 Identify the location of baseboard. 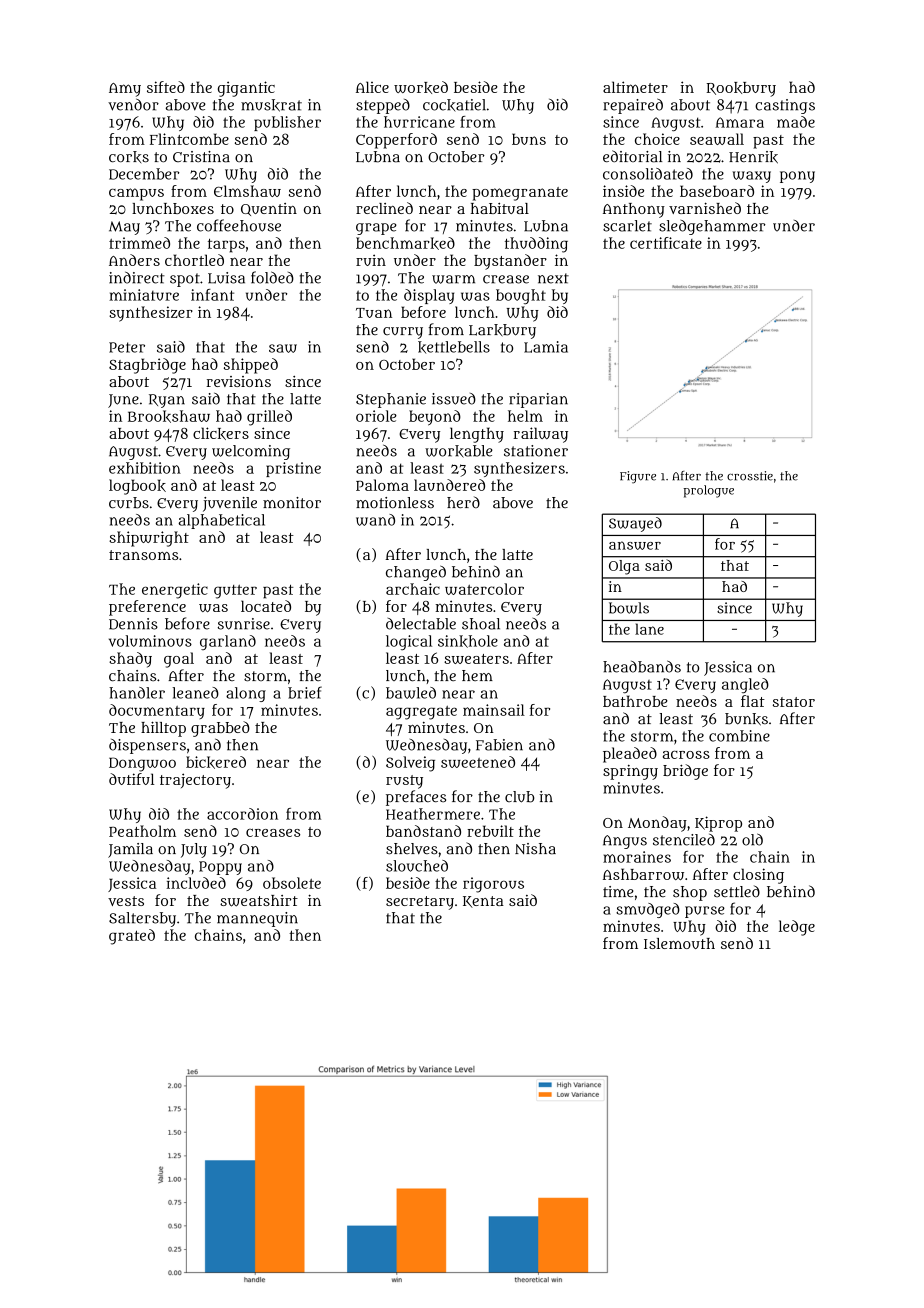
(717, 191).
